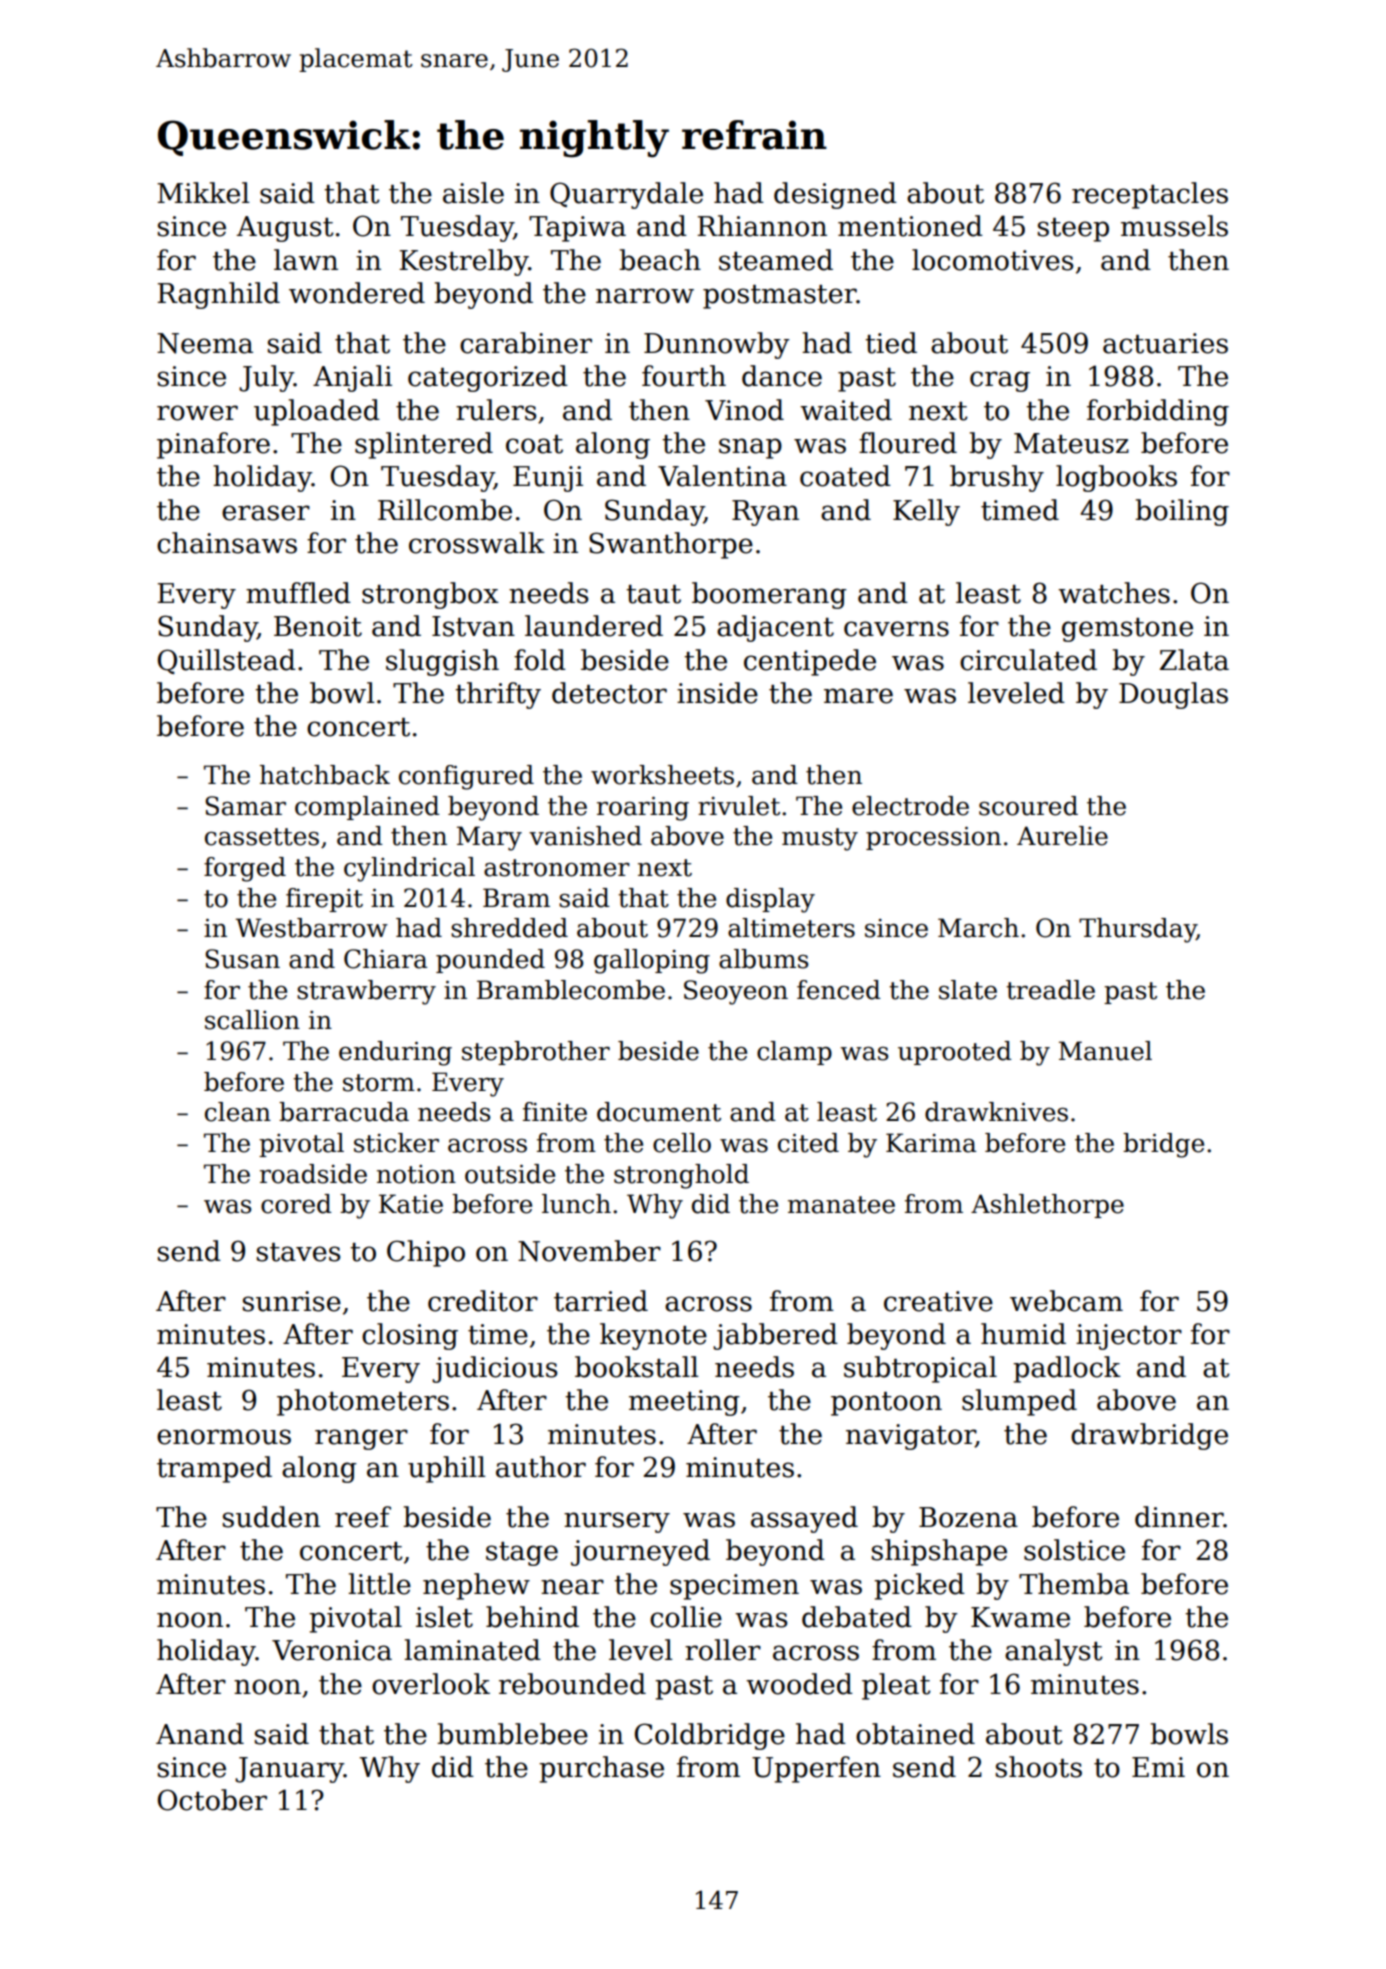 This document has width=1386, height=1969. What do you see at coordinates (395, 1053) in the document?
I see `enduring` at bounding box center [395, 1053].
